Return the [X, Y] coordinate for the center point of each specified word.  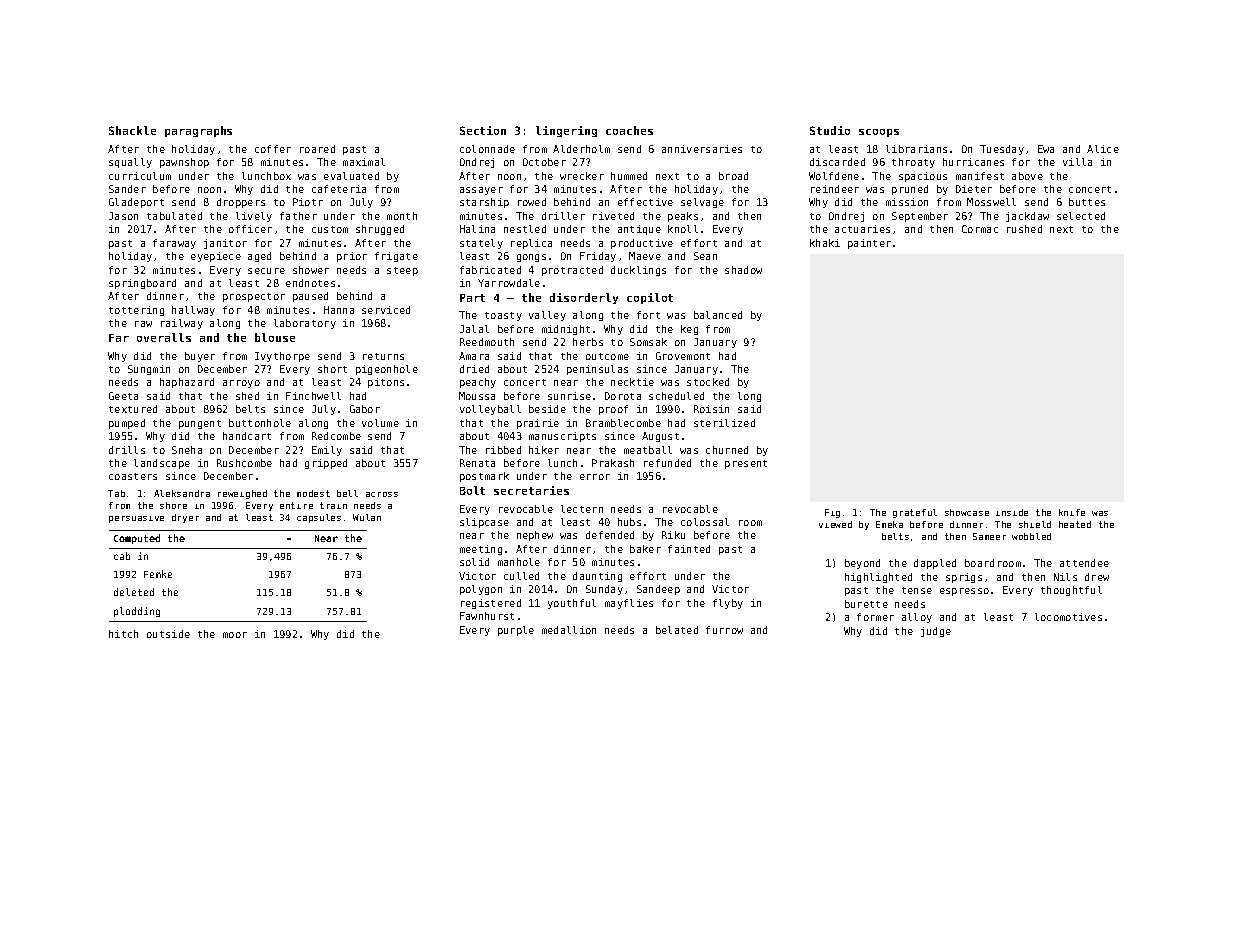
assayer [481, 191]
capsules [319, 518]
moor [235, 635]
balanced [718, 315]
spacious [923, 177]
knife [1072, 512]
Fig [832, 513]
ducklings [638, 271]
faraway [174, 244]
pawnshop [184, 163]
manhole [519, 562]
